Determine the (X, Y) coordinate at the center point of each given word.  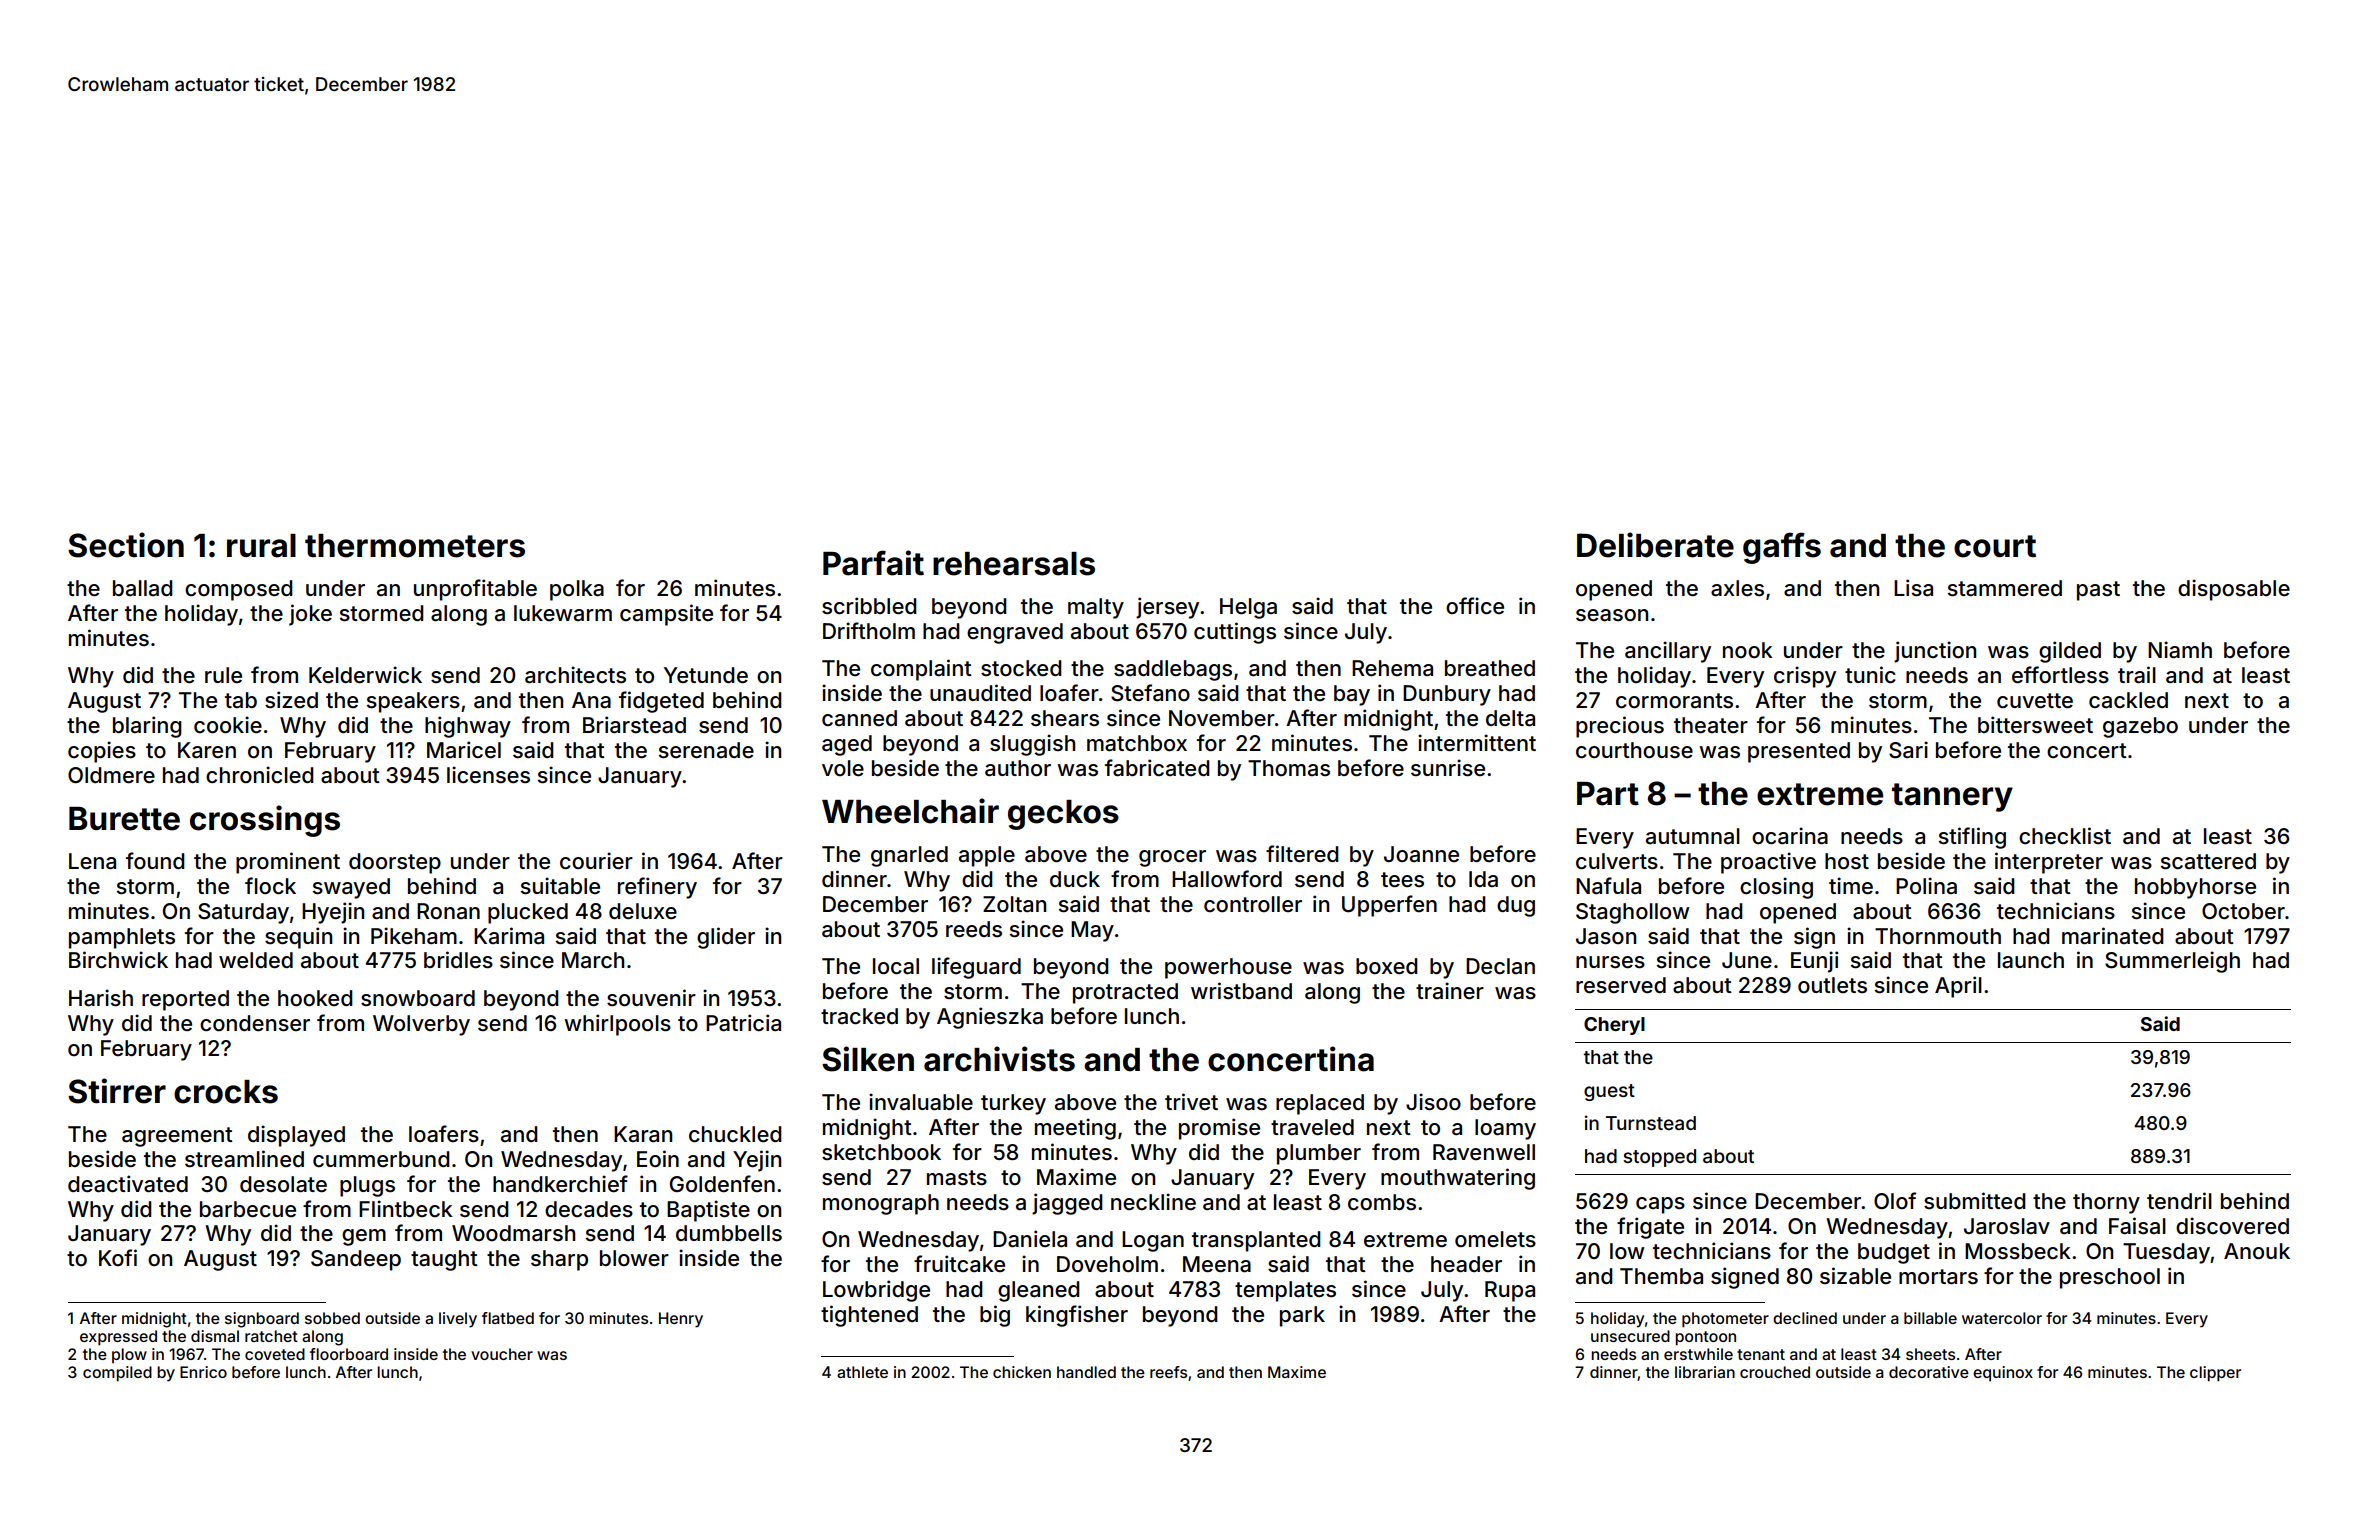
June (1747, 960)
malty (1096, 608)
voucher (502, 1354)
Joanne (1421, 854)
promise (1219, 1129)
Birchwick (118, 960)
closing (1776, 888)
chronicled (260, 775)
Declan (1500, 966)
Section (126, 545)
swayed (351, 888)
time (1851, 886)
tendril (2179, 1201)
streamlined (244, 1159)
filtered (1302, 854)
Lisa (1913, 588)
